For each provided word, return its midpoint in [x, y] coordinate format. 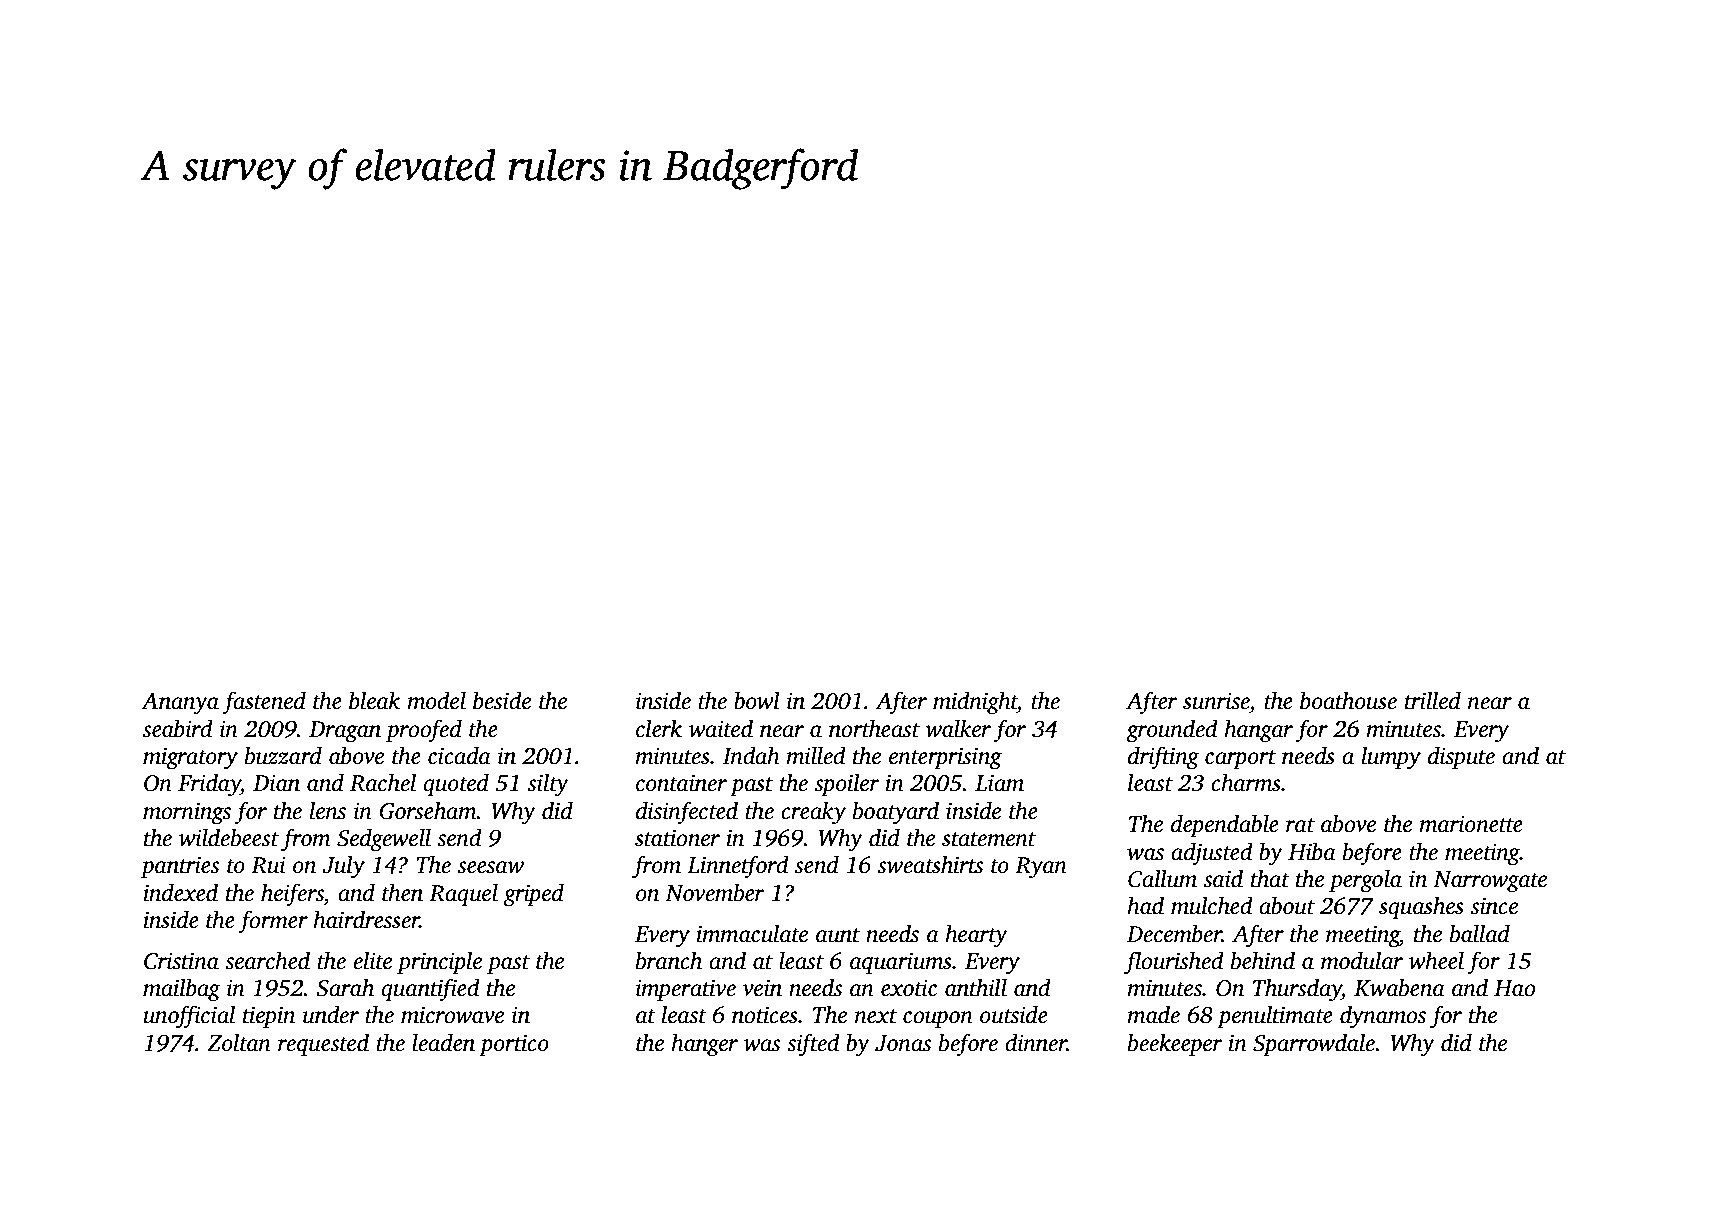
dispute [1461, 757]
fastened [264, 702]
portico [514, 1045]
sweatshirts [930, 864]
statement [989, 839]
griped [534, 895]
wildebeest [229, 837]
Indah [751, 755]
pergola [1365, 881]
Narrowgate [1490, 882]
